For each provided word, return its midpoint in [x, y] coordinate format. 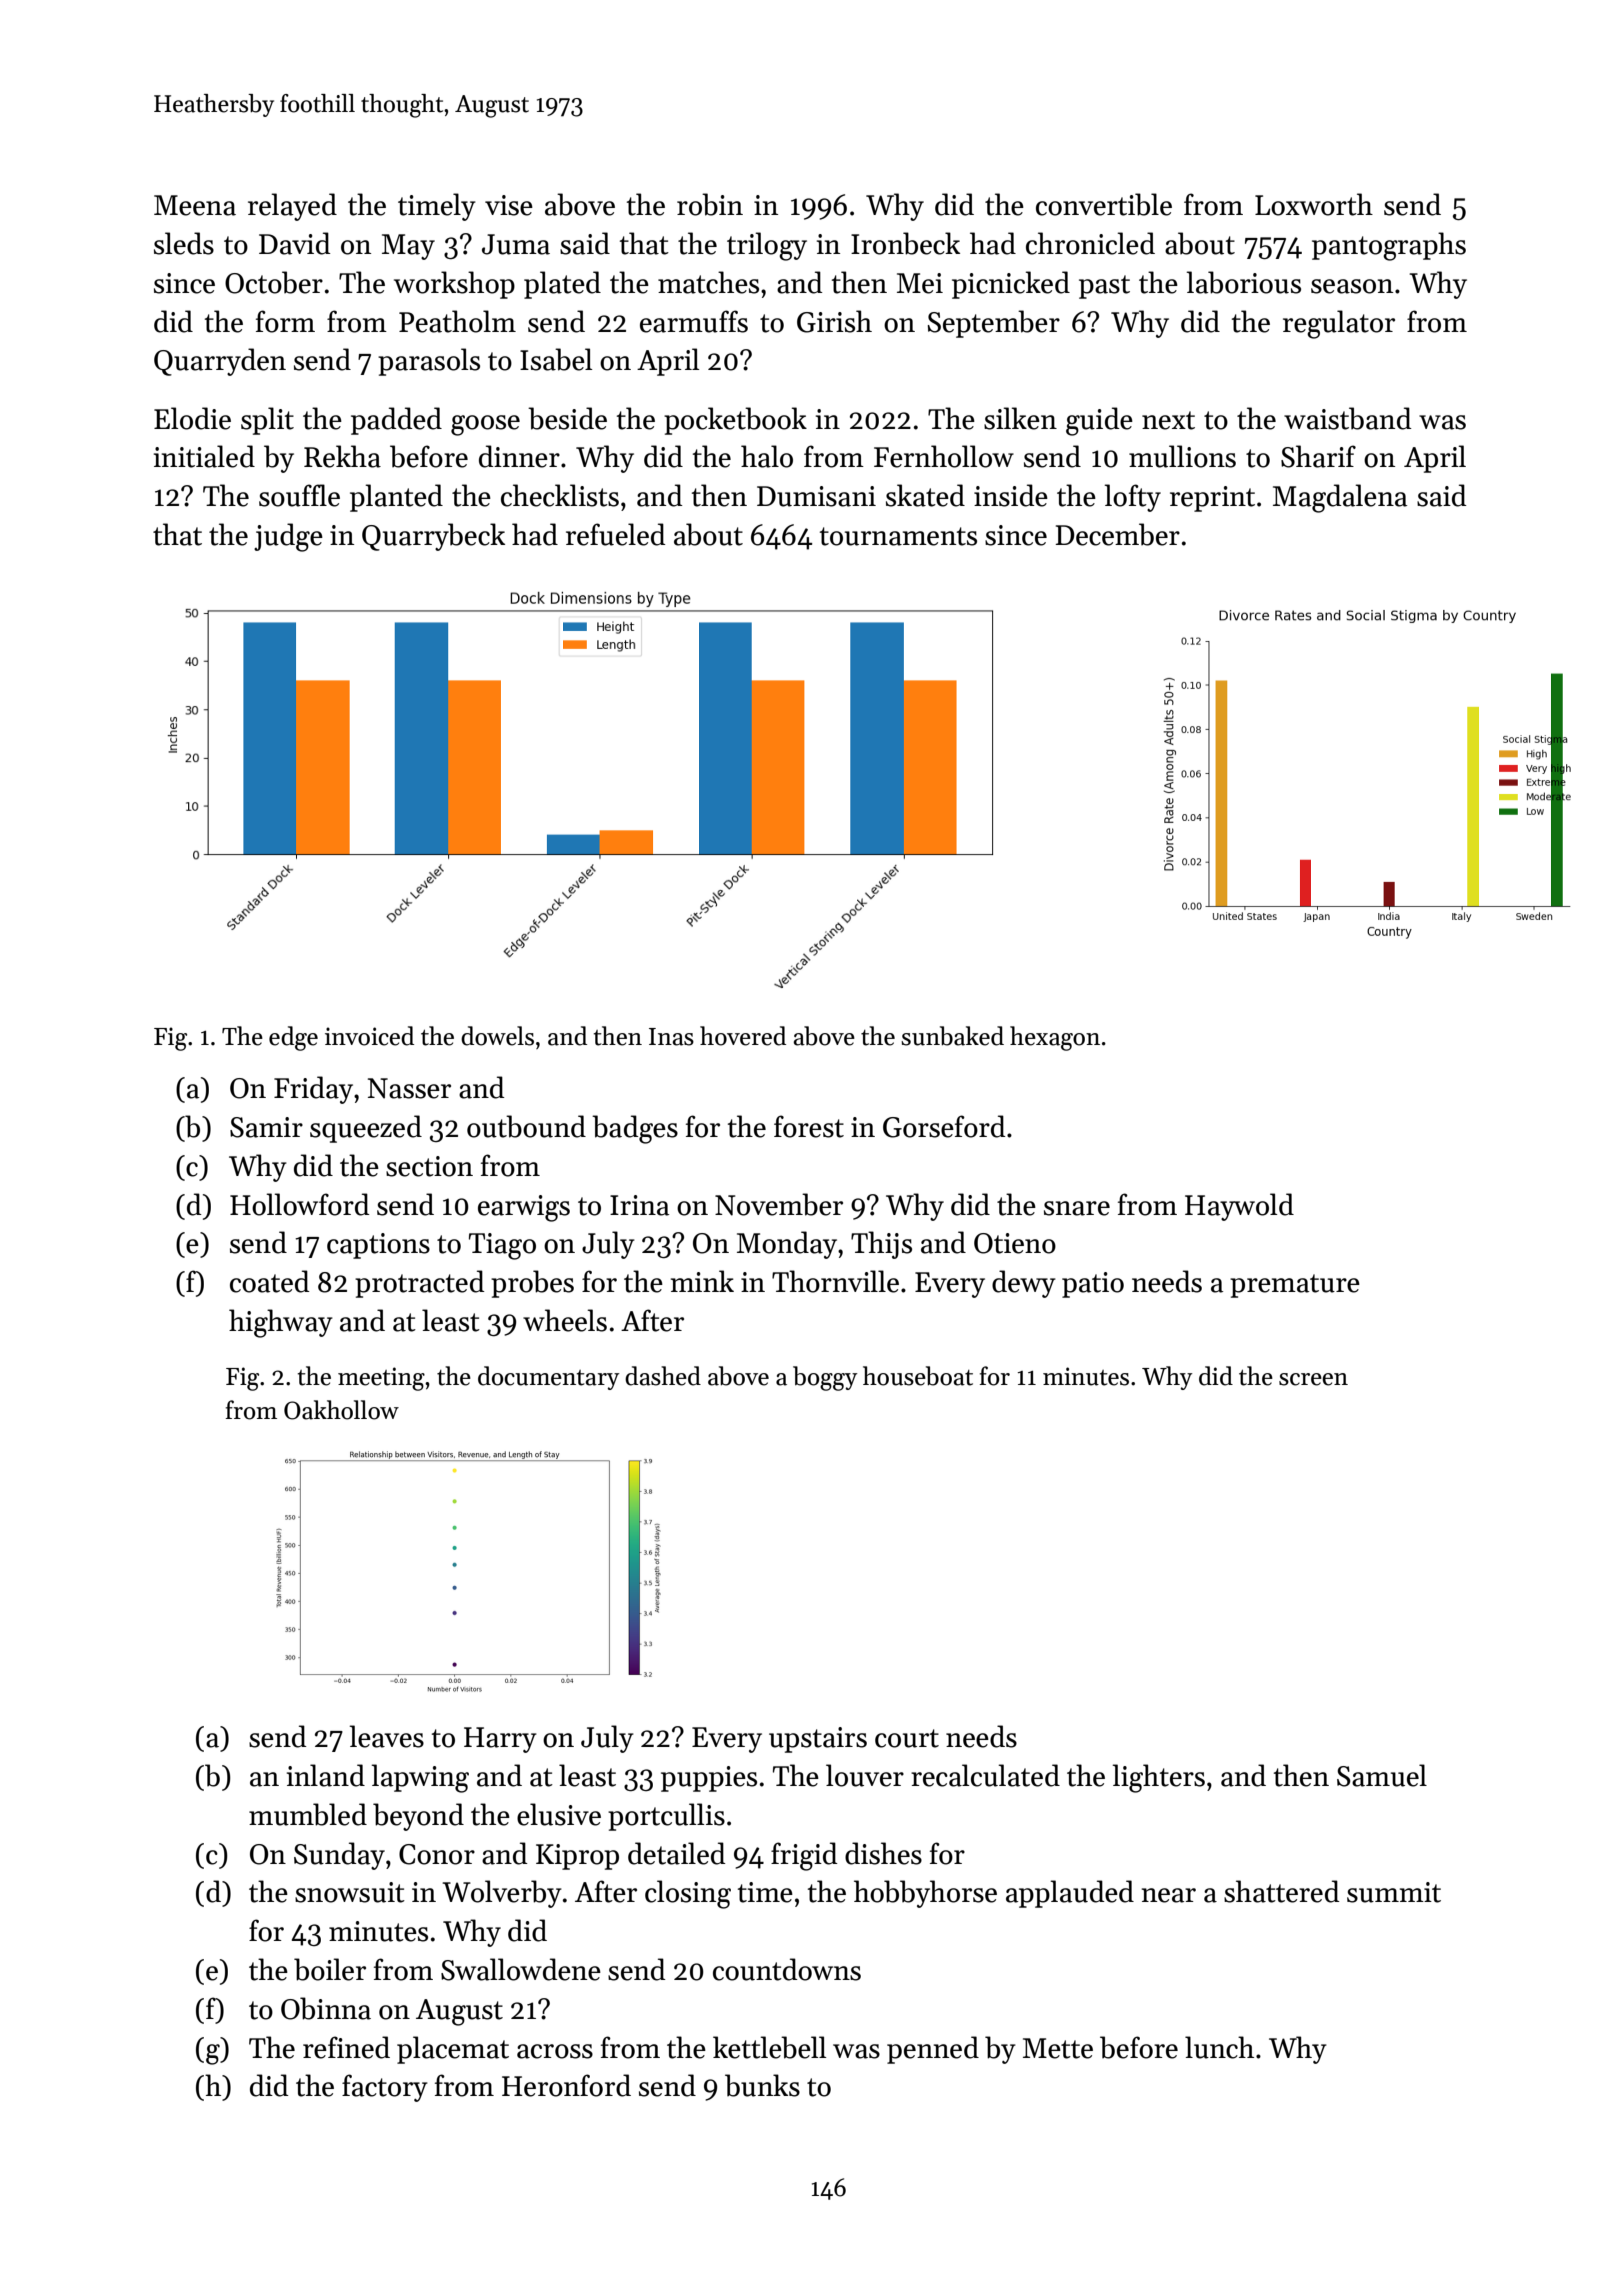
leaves [387, 1736]
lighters [1159, 1778]
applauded [1070, 1894]
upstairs [818, 1740]
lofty [1133, 498]
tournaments [898, 536]
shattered [1281, 1891]
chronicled [1090, 243]
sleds [184, 243]
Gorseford [944, 1126]
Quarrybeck [433, 537]
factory [385, 2088]
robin [710, 204]
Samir [266, 1127]
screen [1313, 1379]
